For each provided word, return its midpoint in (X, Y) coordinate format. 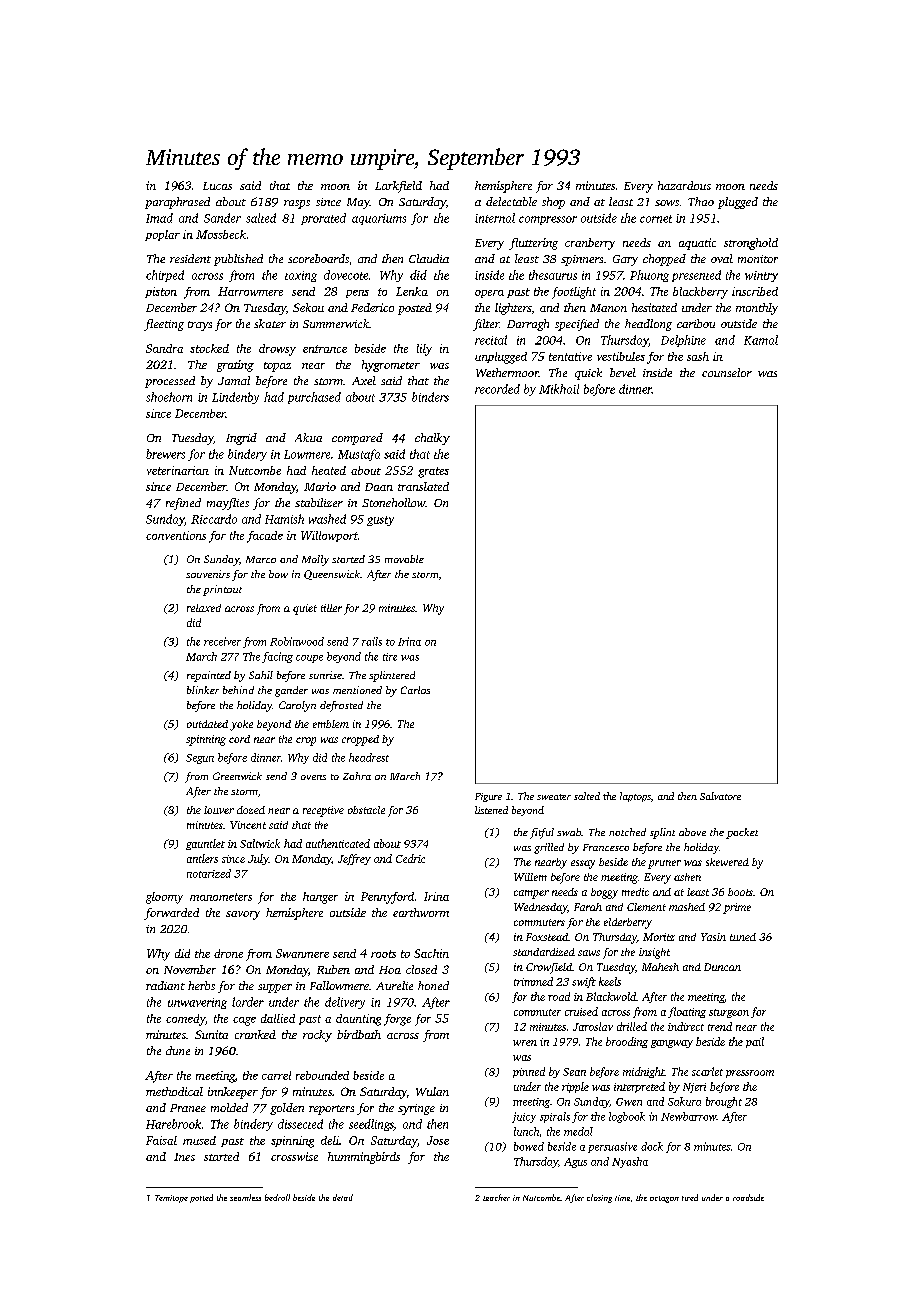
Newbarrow (689, 1116)
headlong (648, 325)
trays (200, 326)
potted (201, 1198)
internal (495, 218)
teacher (496, 1197)
